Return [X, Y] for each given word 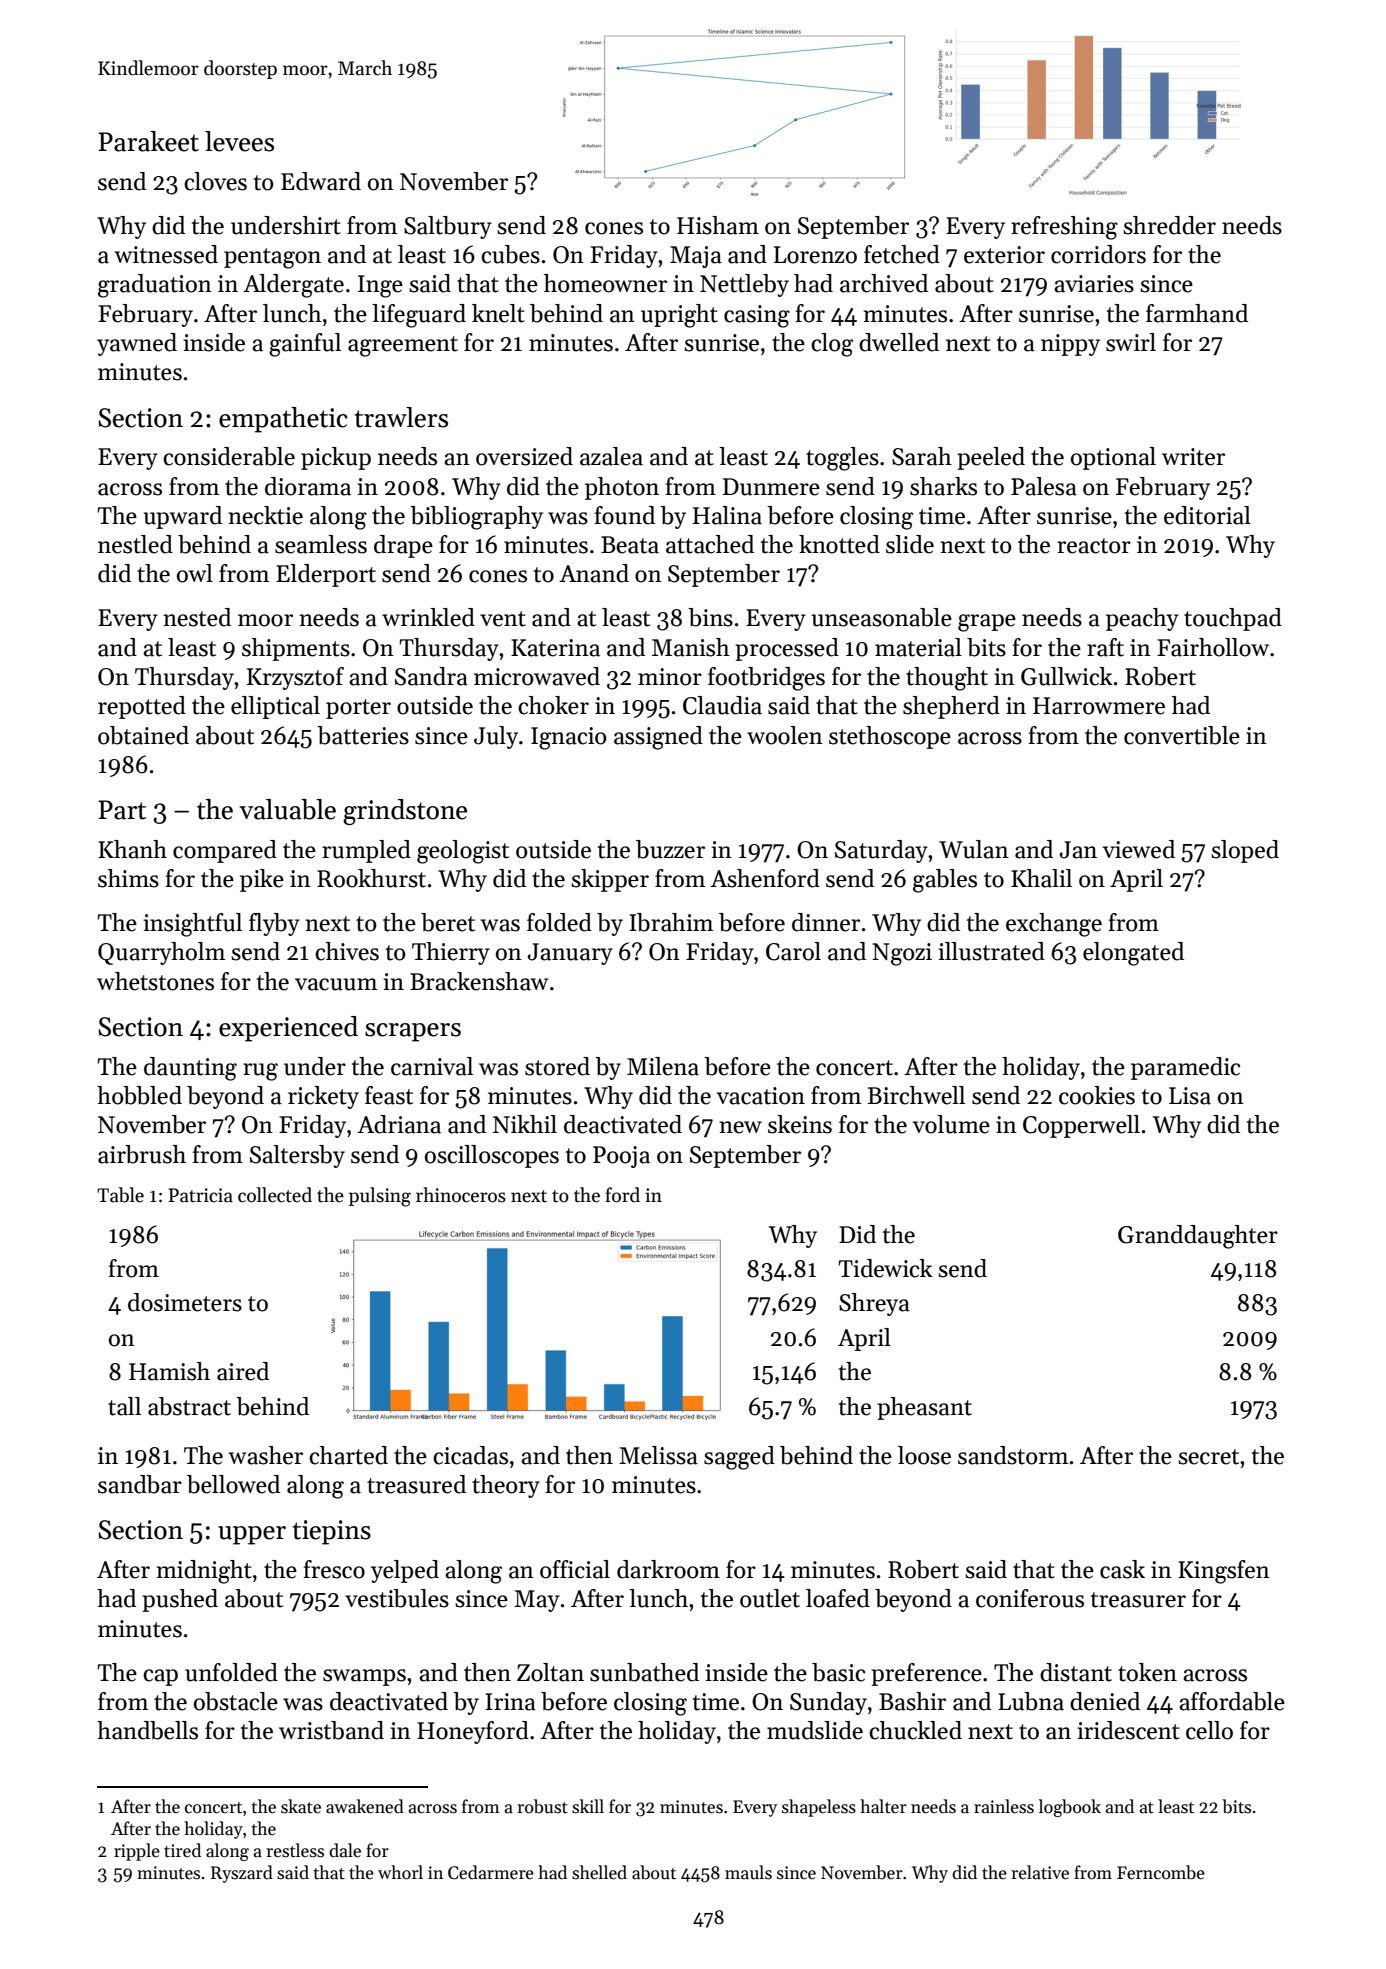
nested [197, 617]
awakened [365, 1806]
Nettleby [744, 285]
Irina [510, 1702]
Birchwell [916, 1095]
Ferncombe [1161, 1872]
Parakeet [148, 141]
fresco [334, 1569]
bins [710, 617]
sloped [1245, 851]
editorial [1207, 515]
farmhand [1197, 313]
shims [128, 878]
